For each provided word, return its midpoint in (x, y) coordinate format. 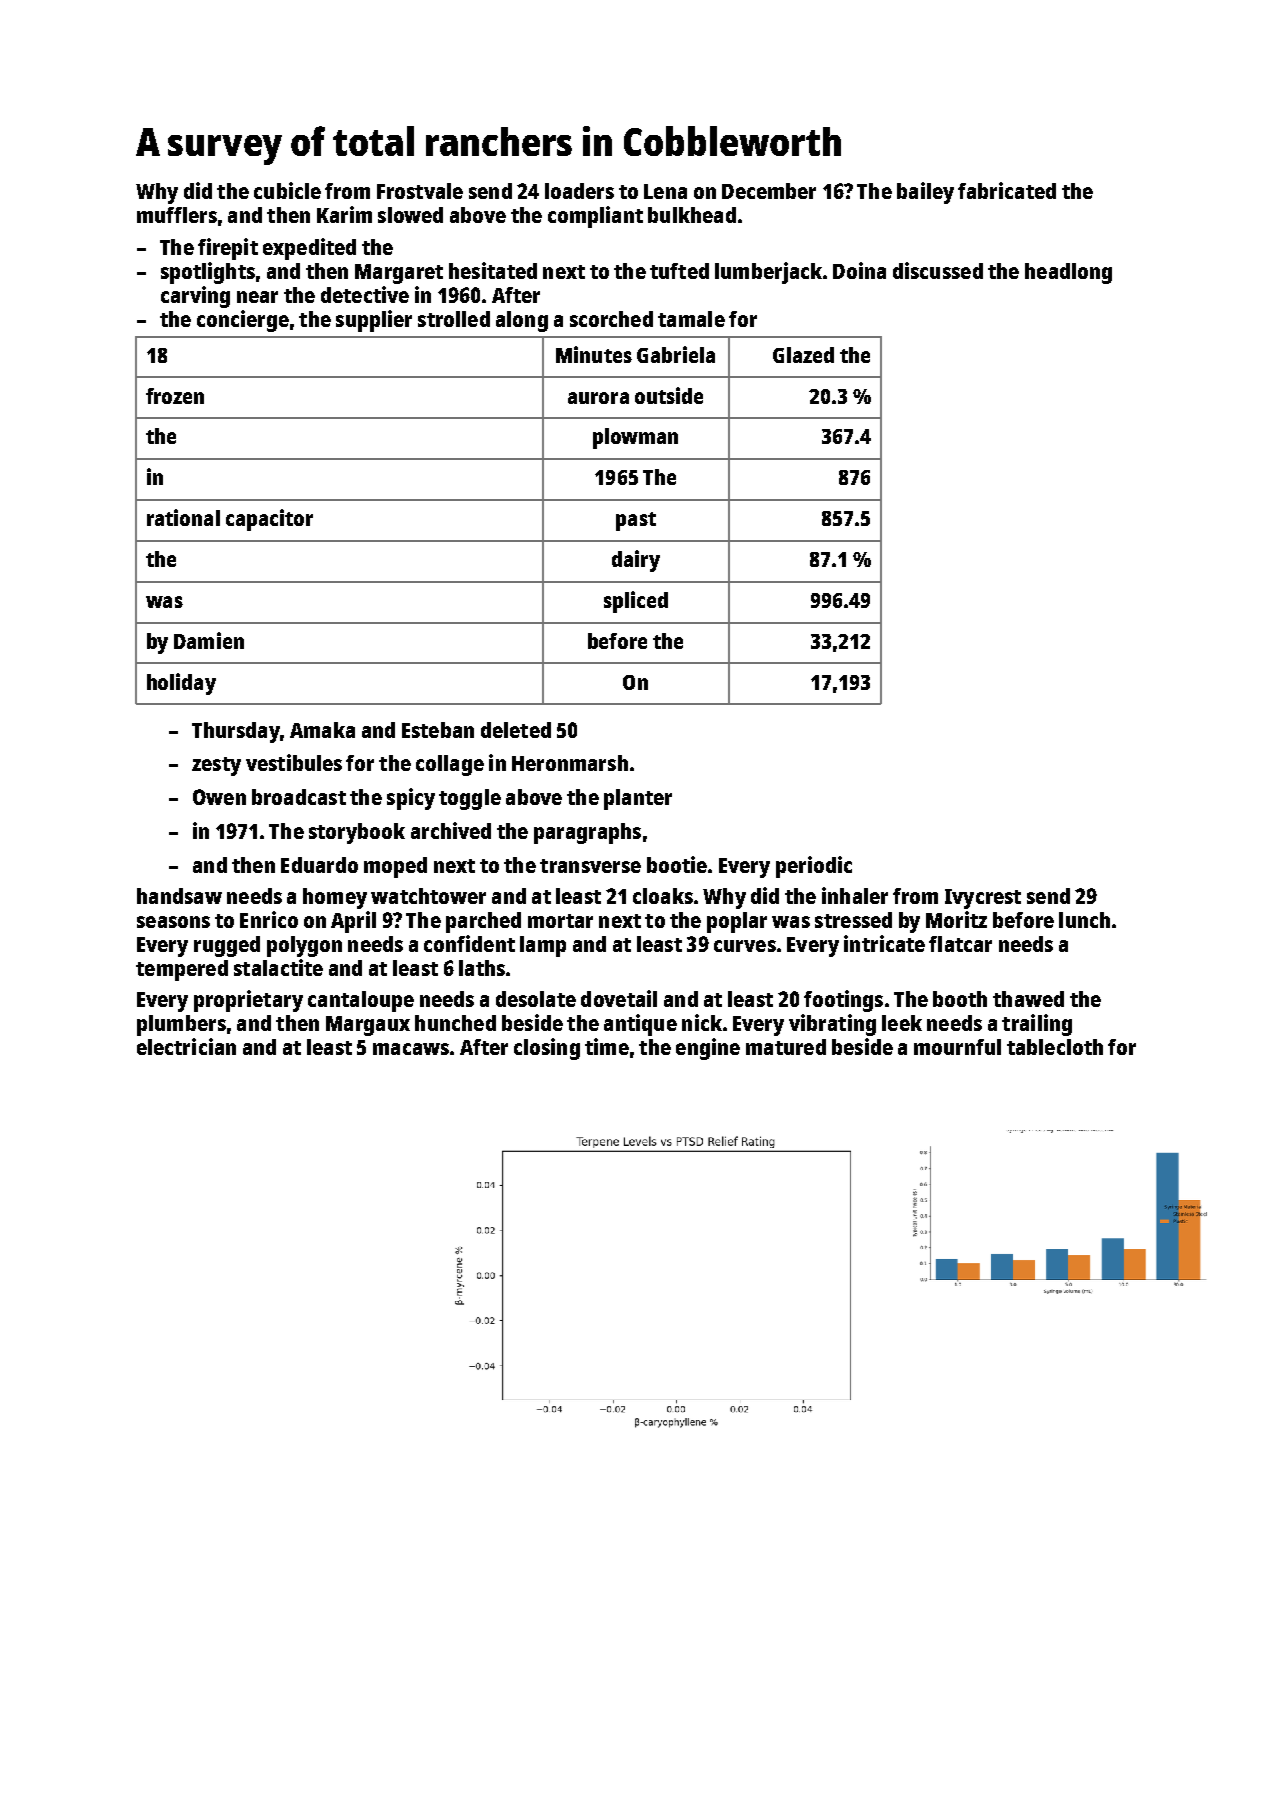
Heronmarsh (570, 763)
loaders (579, 191)
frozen (175, 396)
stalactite (278, 967)
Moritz (956, 919)
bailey (925, 193)
